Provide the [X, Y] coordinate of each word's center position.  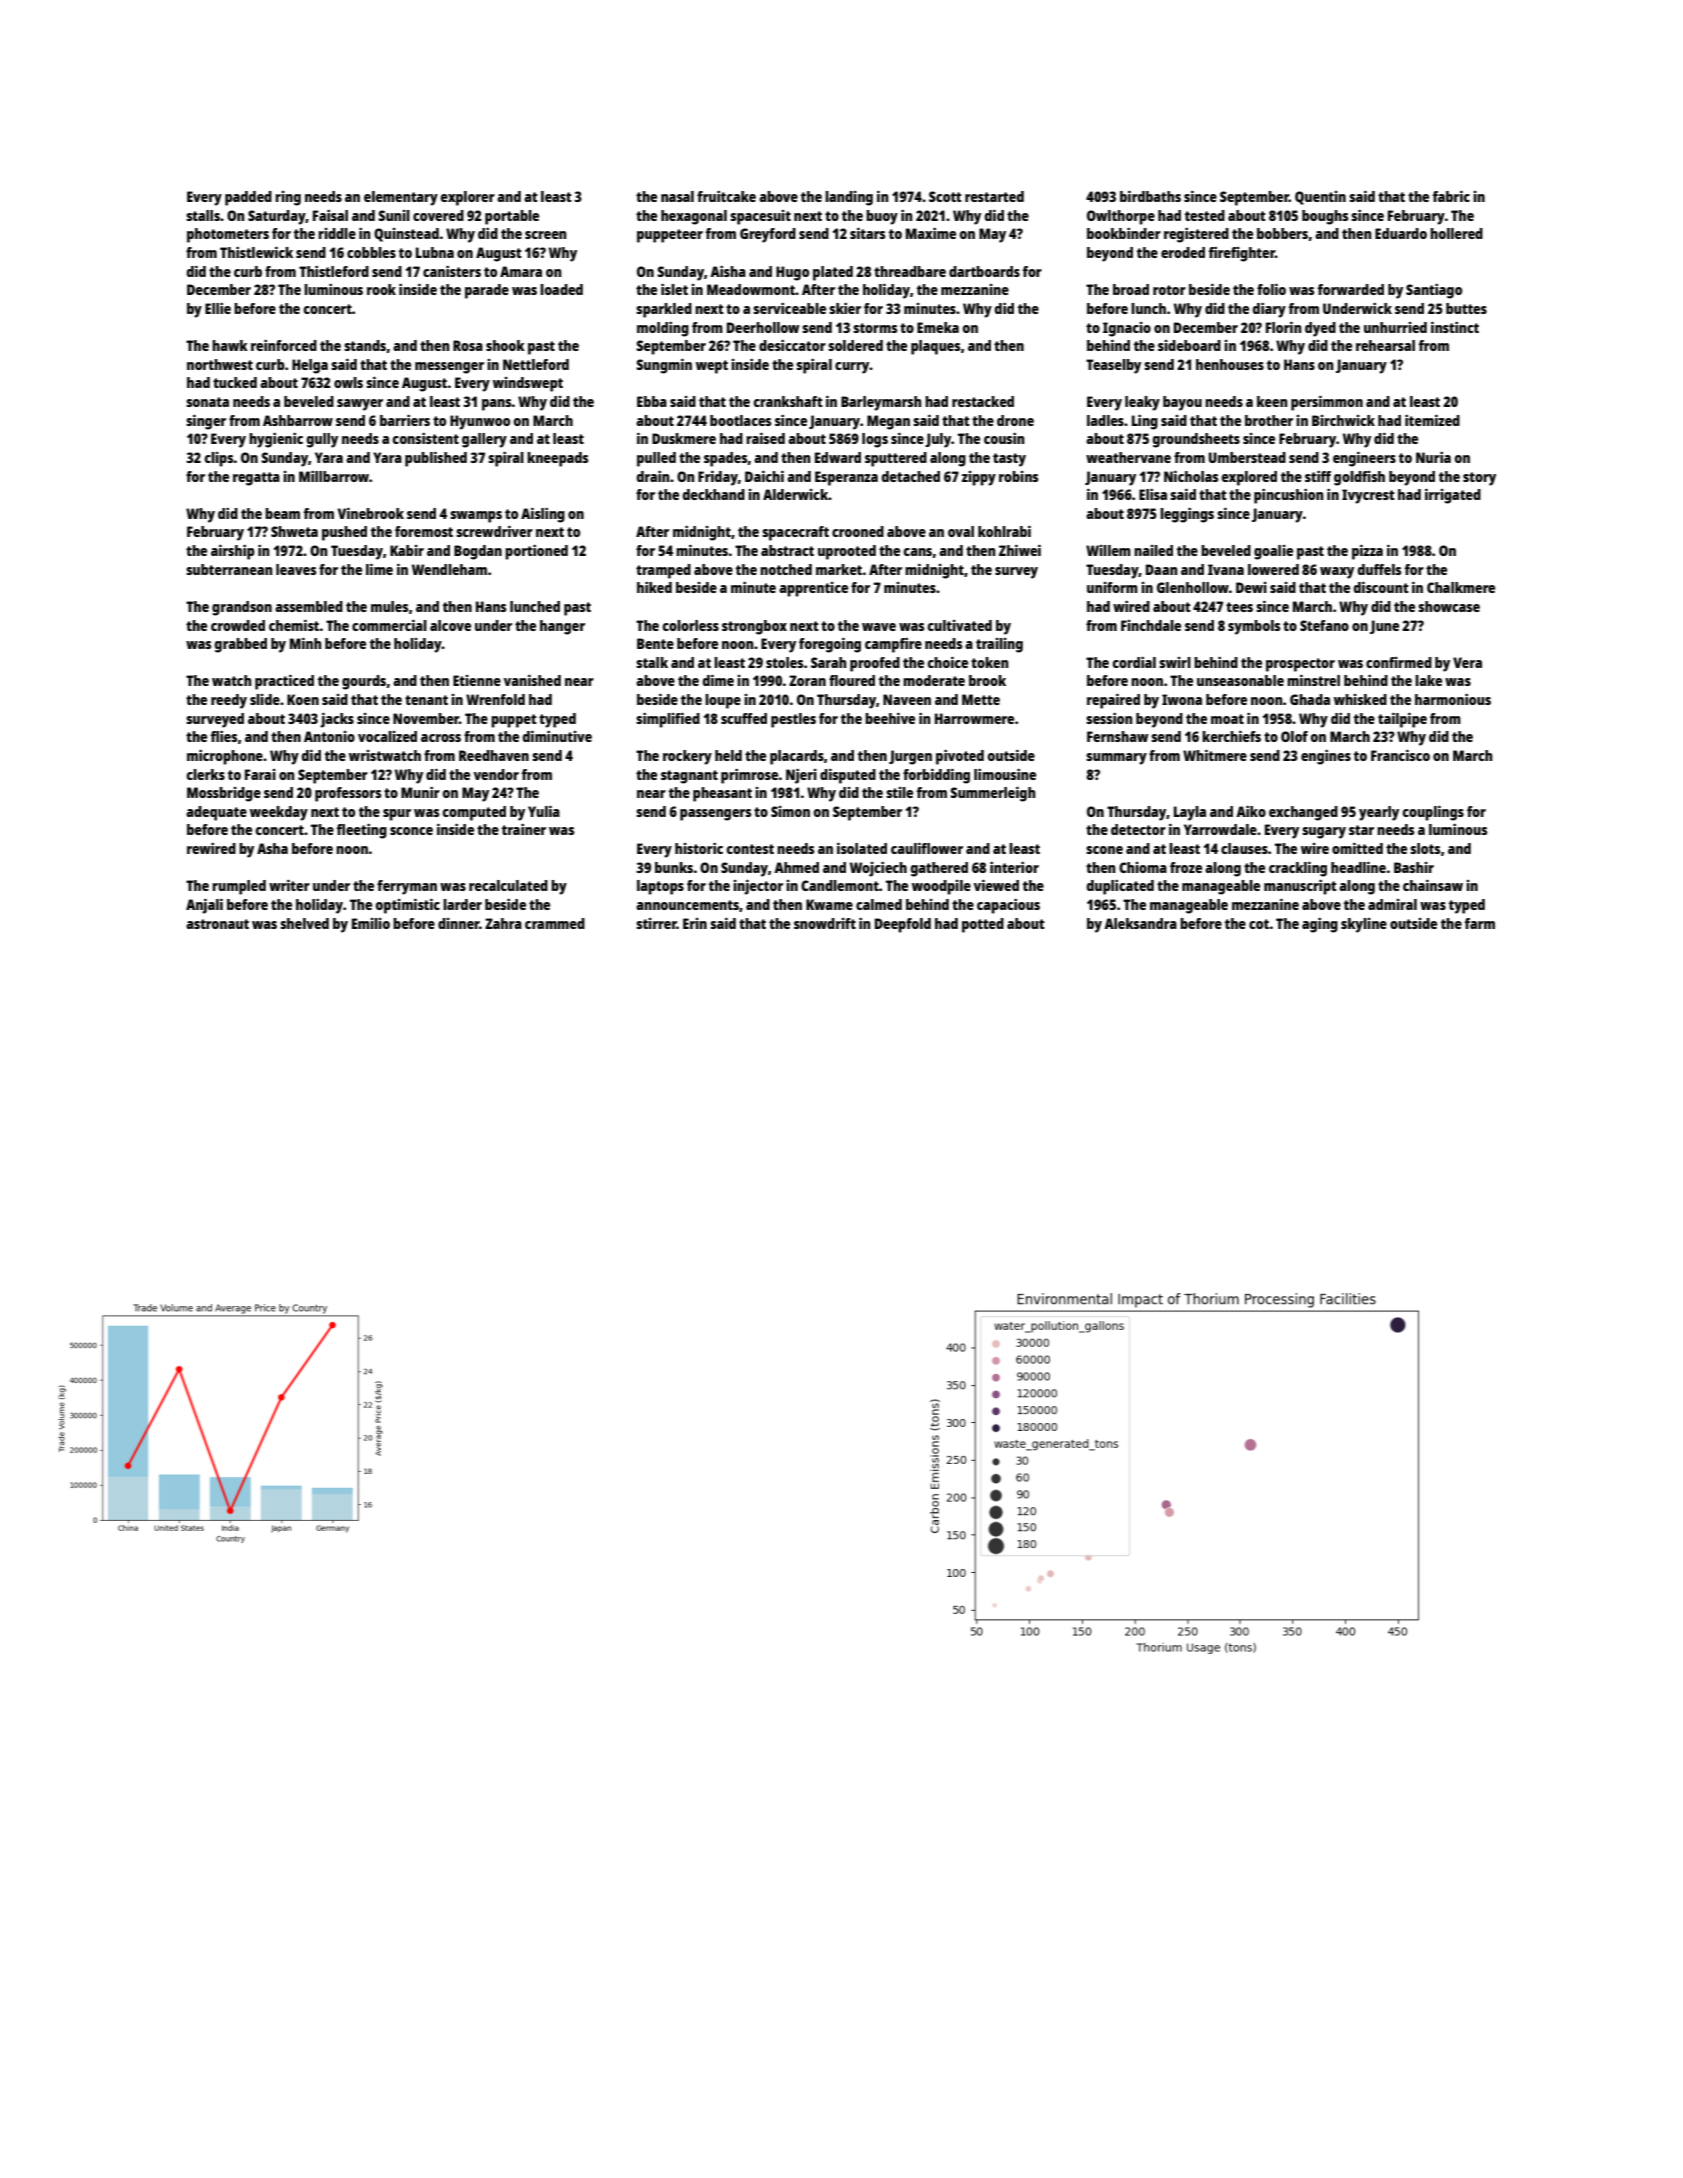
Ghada [1310, 699]
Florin [1284, 327]
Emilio [371, 923]
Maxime [931, 233]
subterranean [229, 569]
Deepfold [903, 925]
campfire [893, 645]
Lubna [435, 252]
